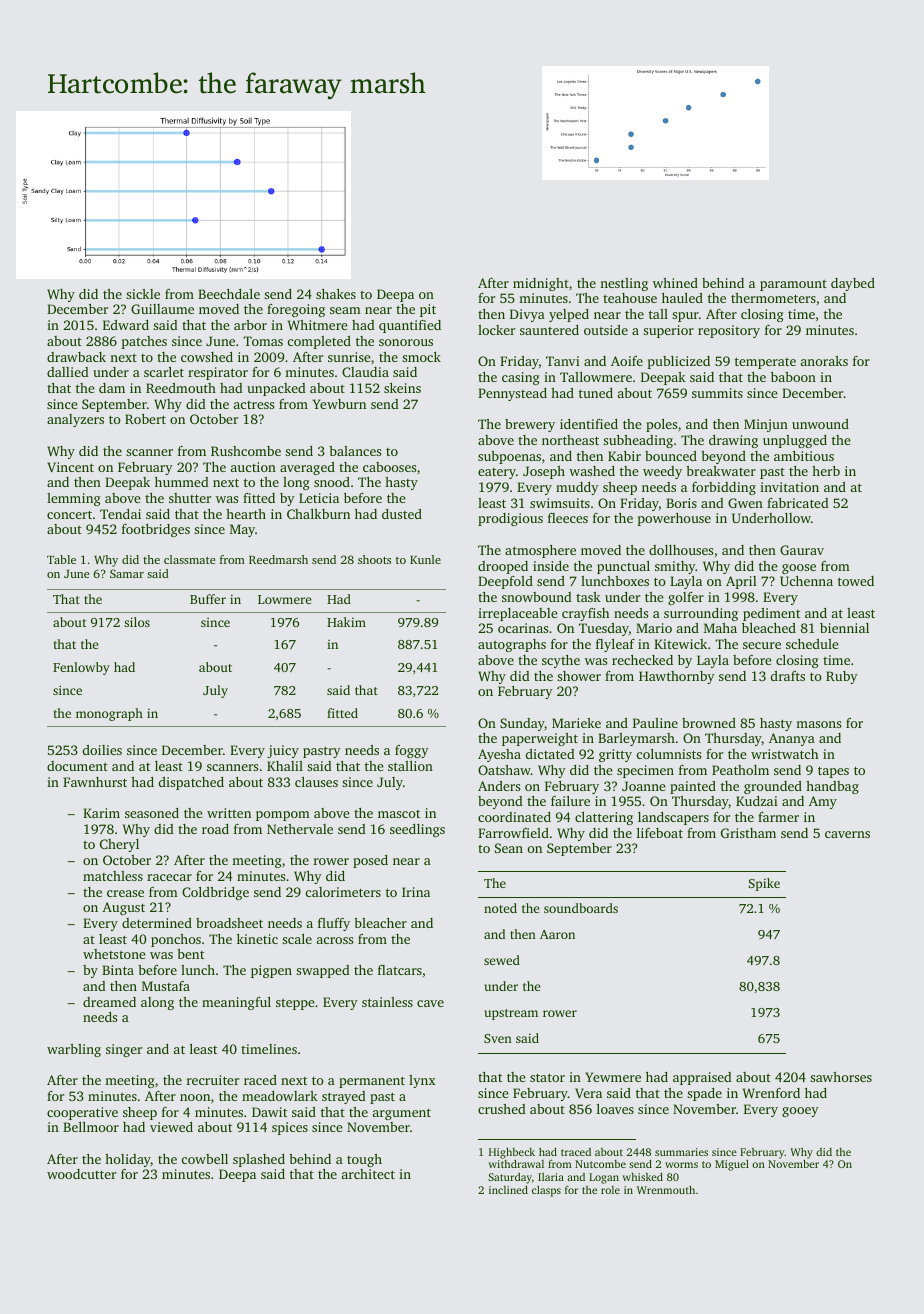 The image size is (924, 1314). I want to click on daybed, so click(853, 284).
